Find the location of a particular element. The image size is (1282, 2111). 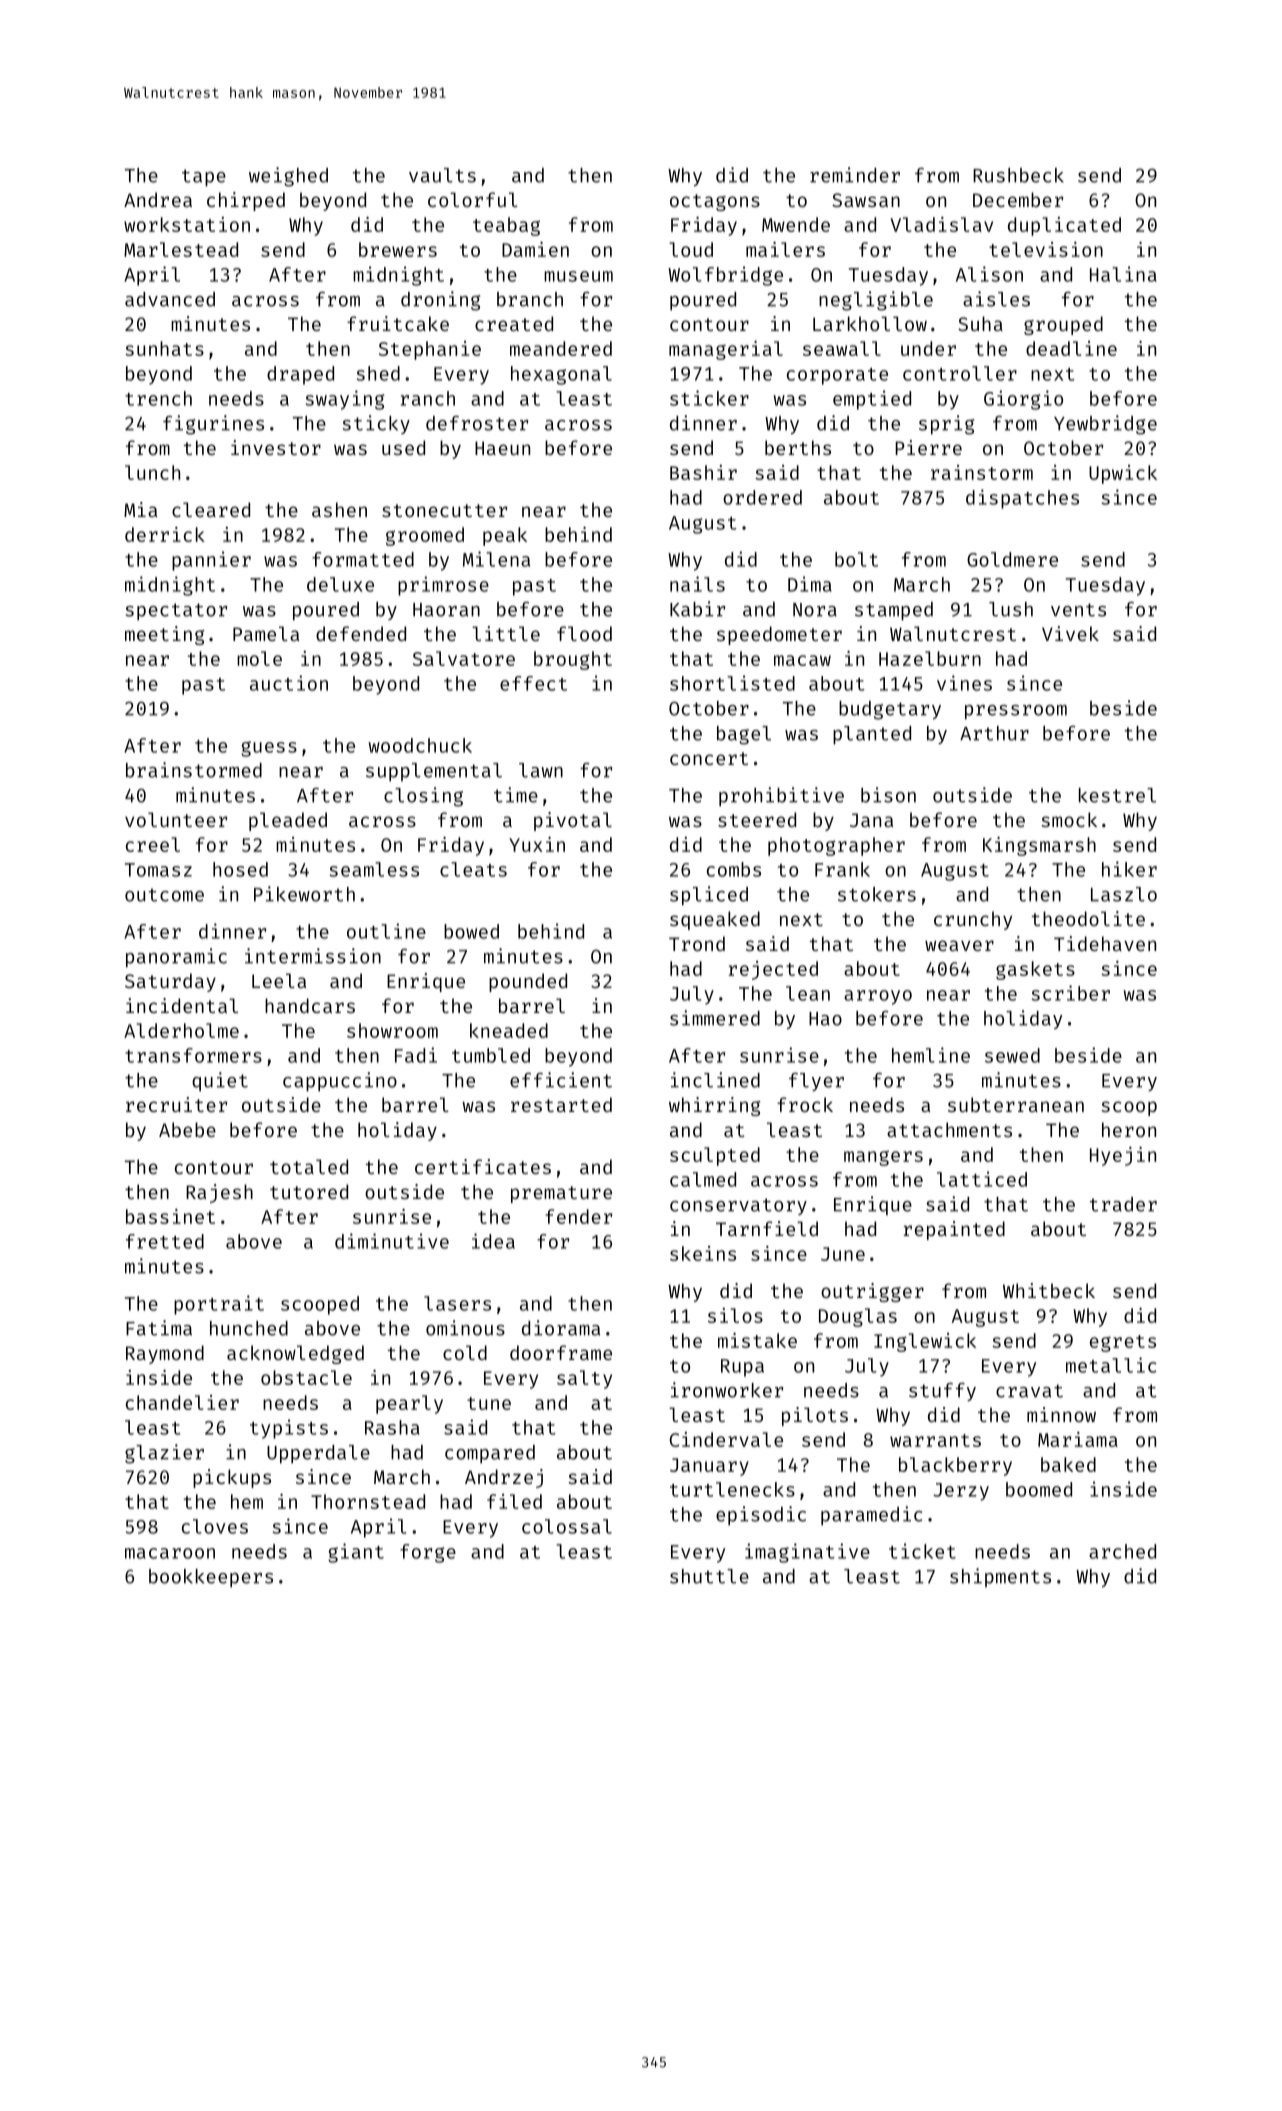

figurines is located at coordinates (213, 425).
